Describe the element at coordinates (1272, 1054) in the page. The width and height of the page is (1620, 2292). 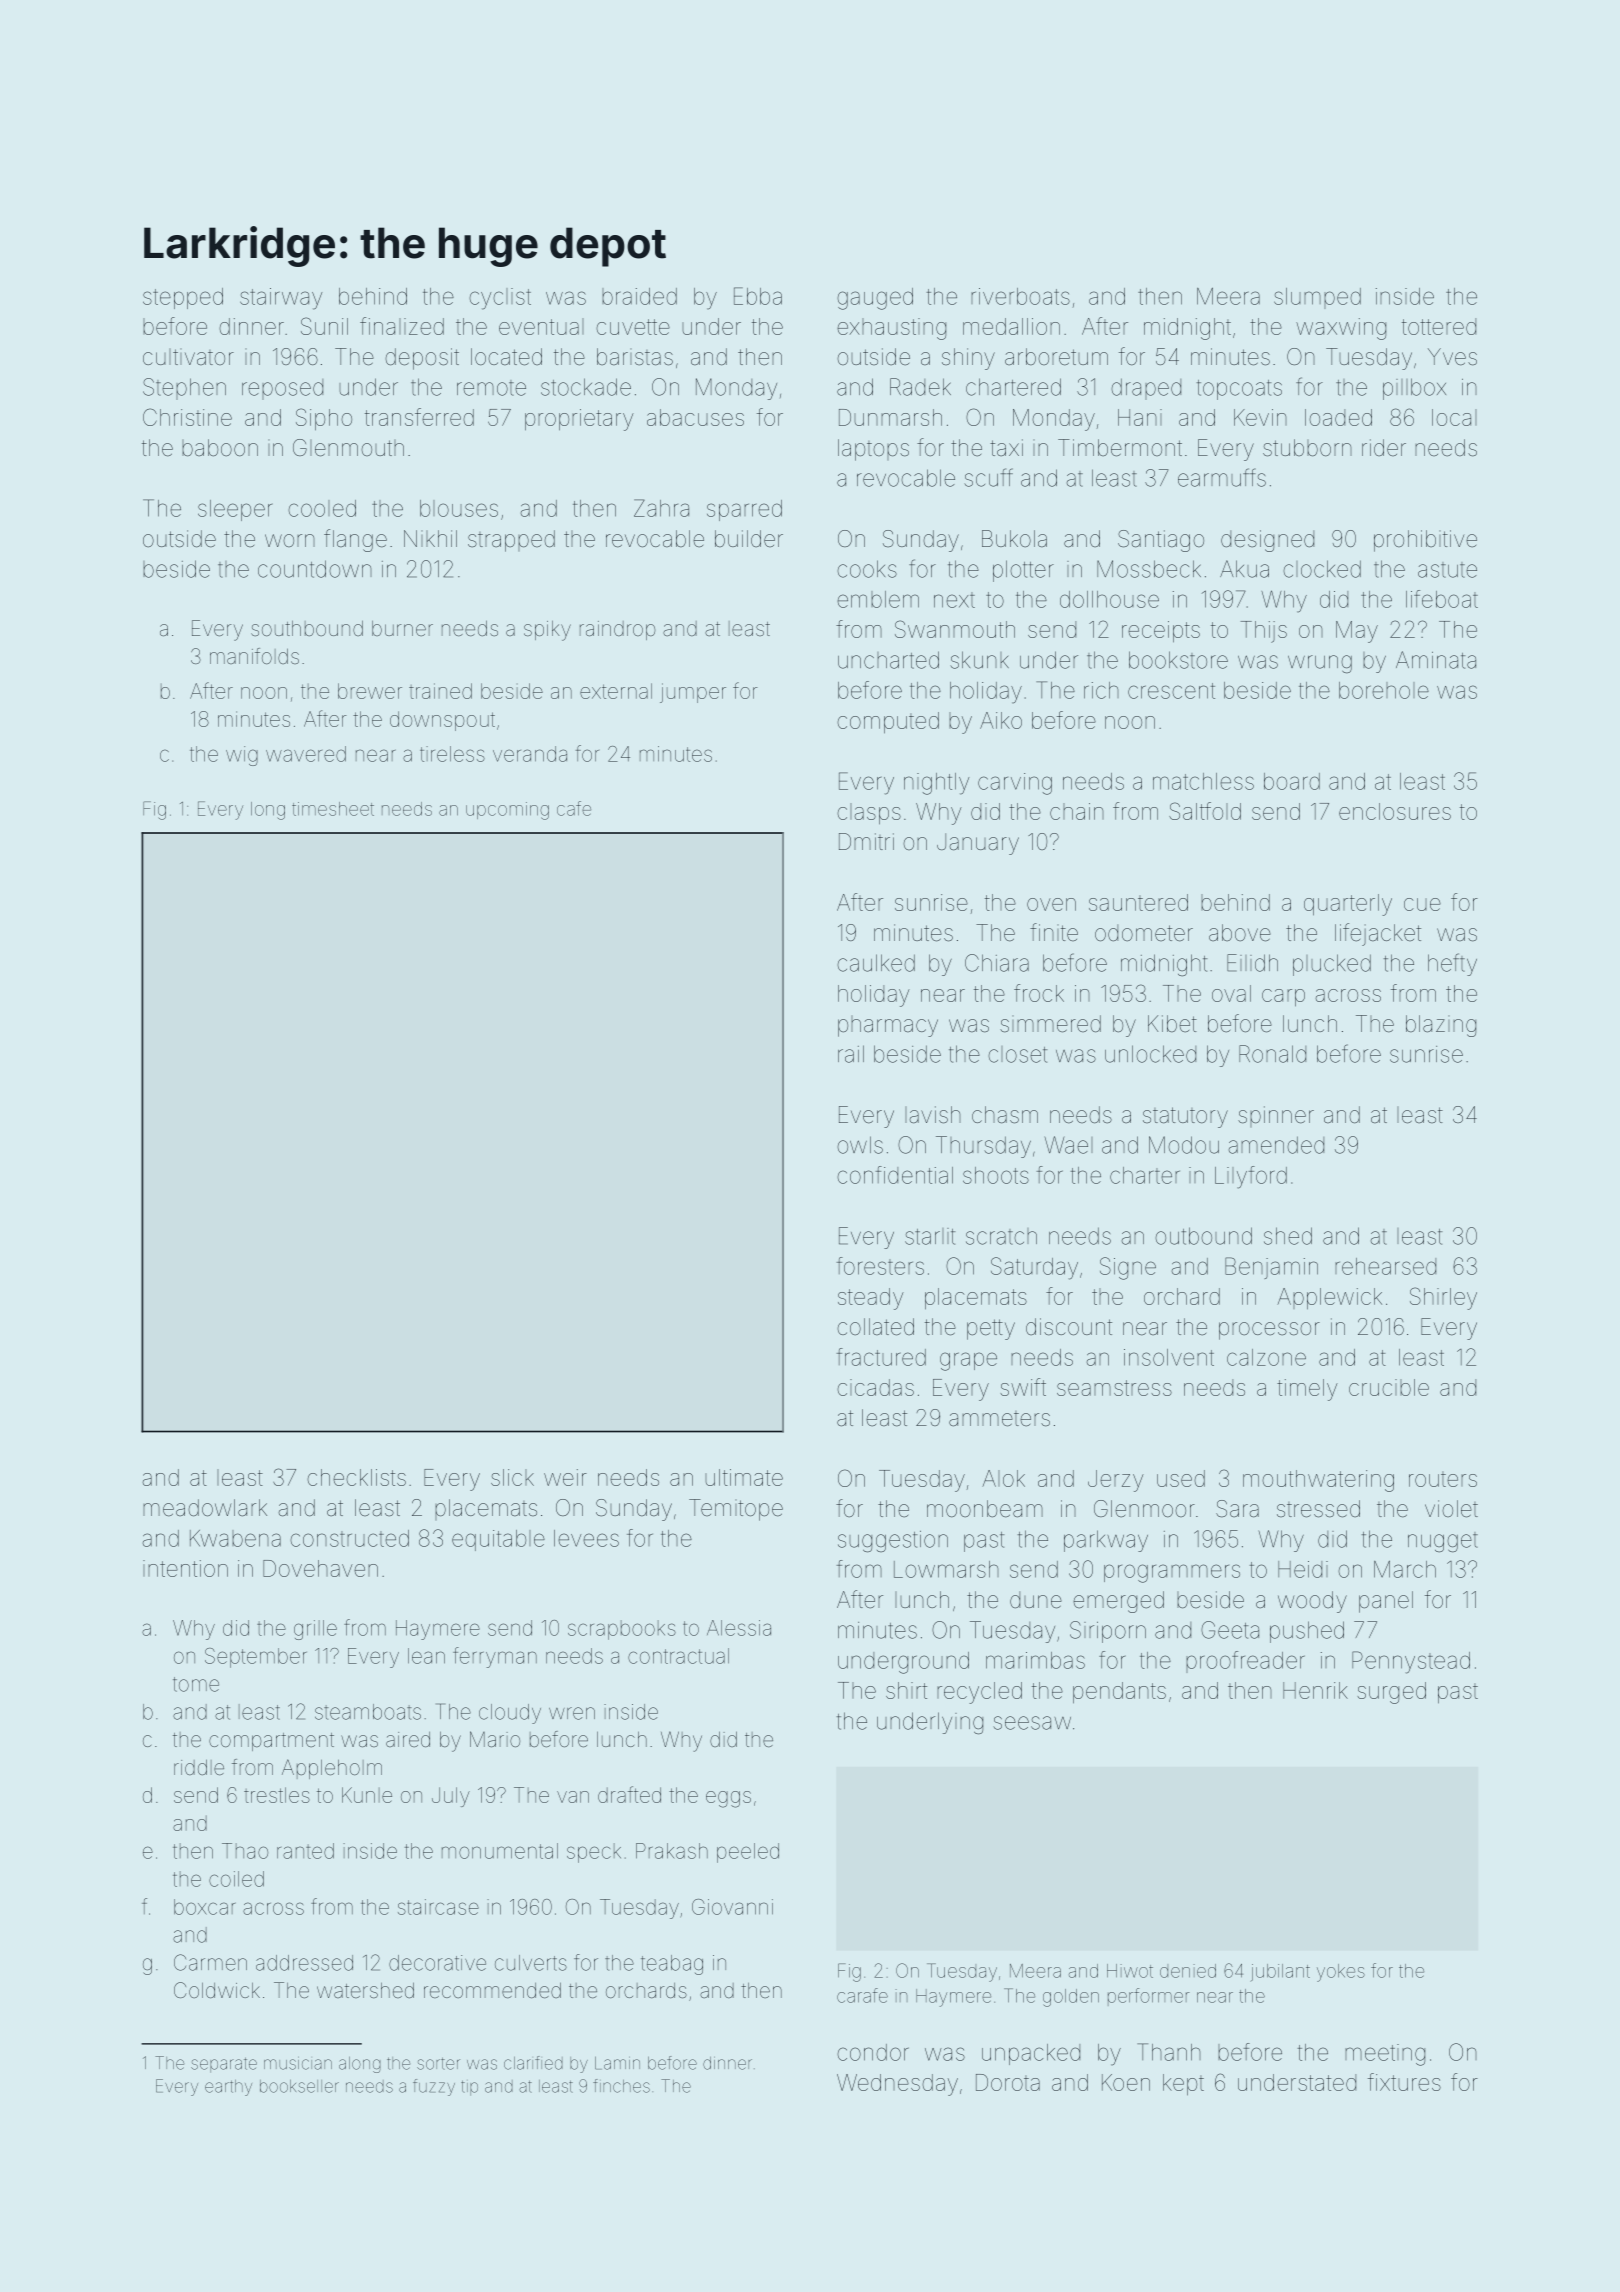
I see `Ronald` at that location.
